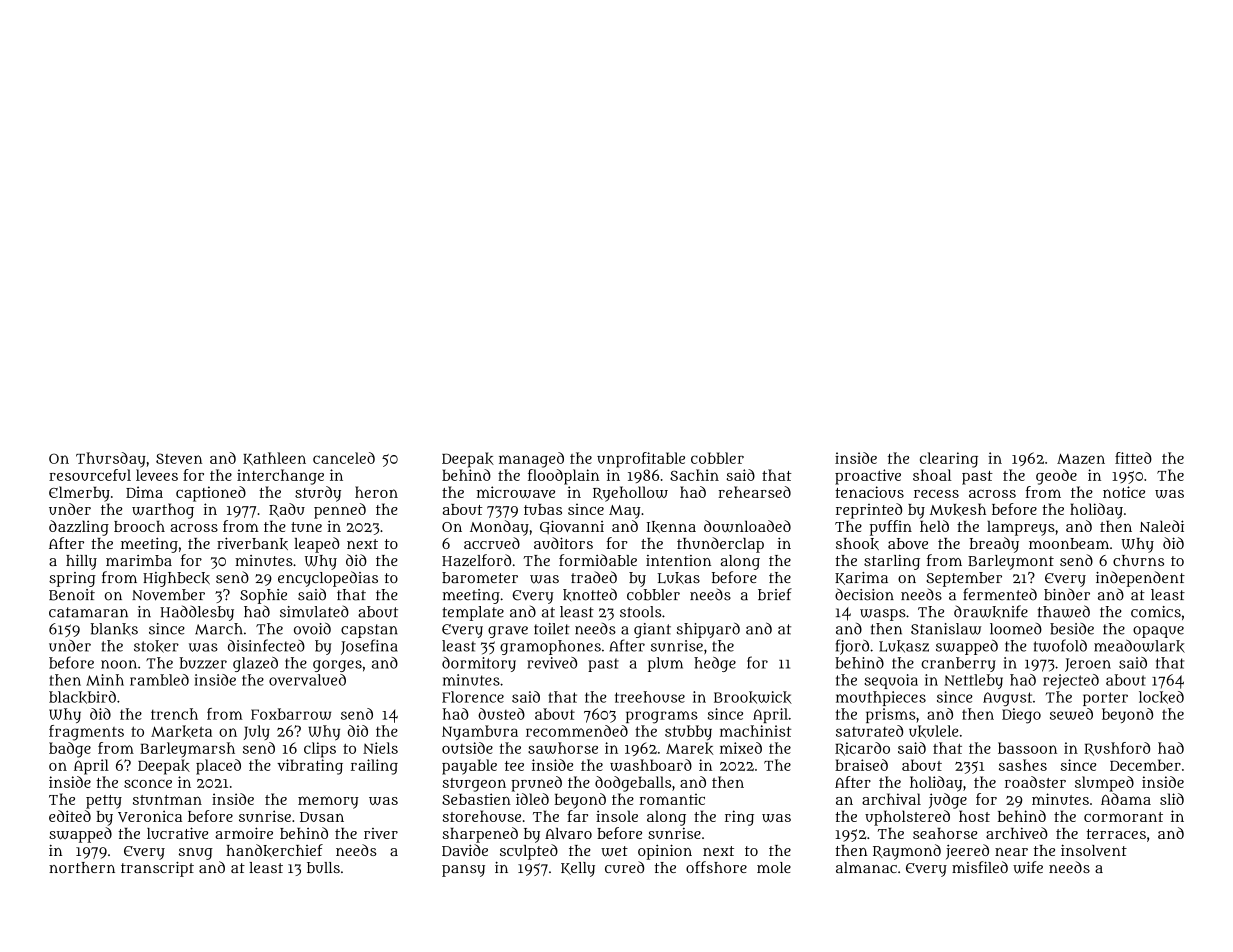  What do you see at coordinates (119, 664) in the image?
I see `noon` at bounding box center [119, 664].
